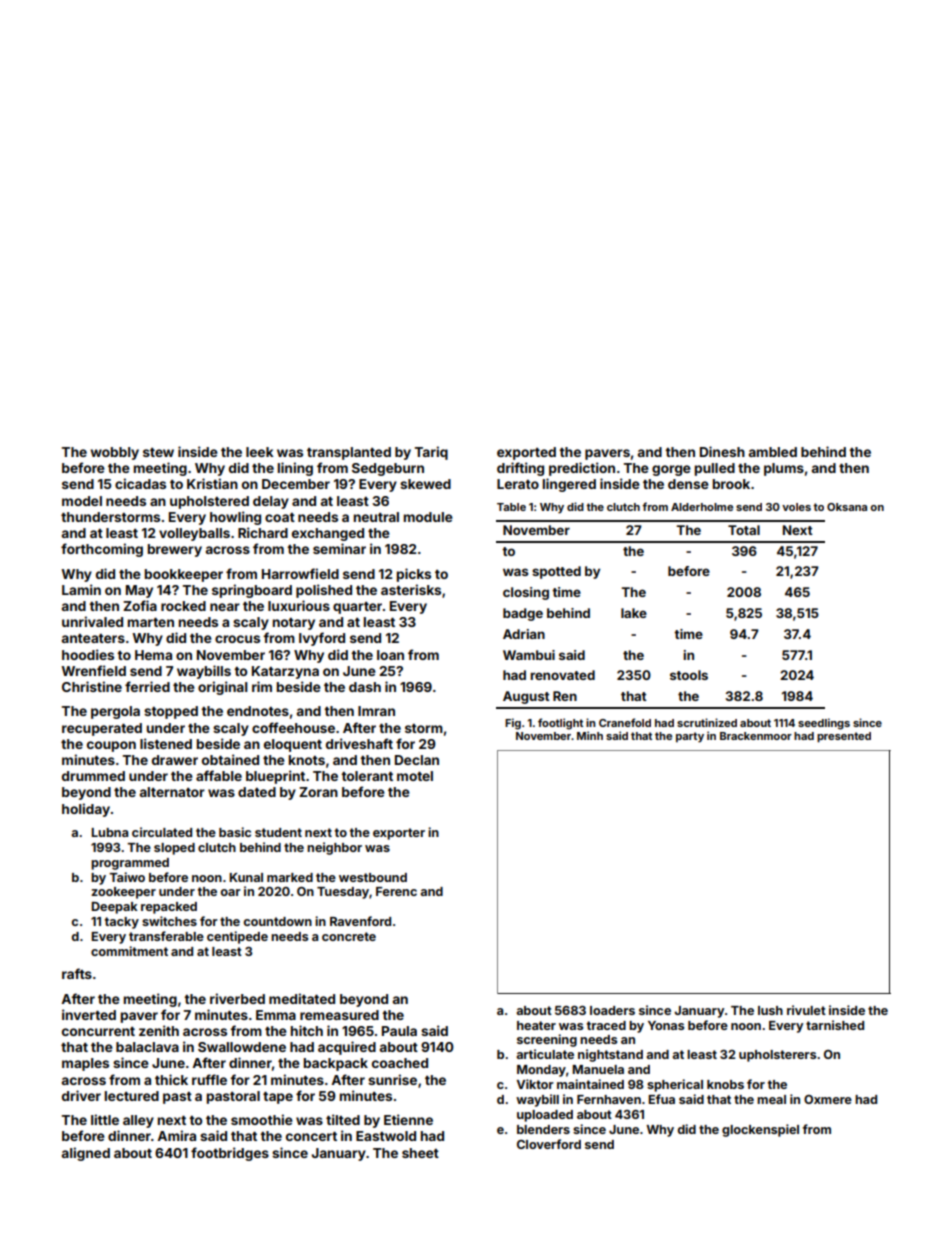 This image has width=952, height=1233. I want to click on recuperated, so click(102, 729).
